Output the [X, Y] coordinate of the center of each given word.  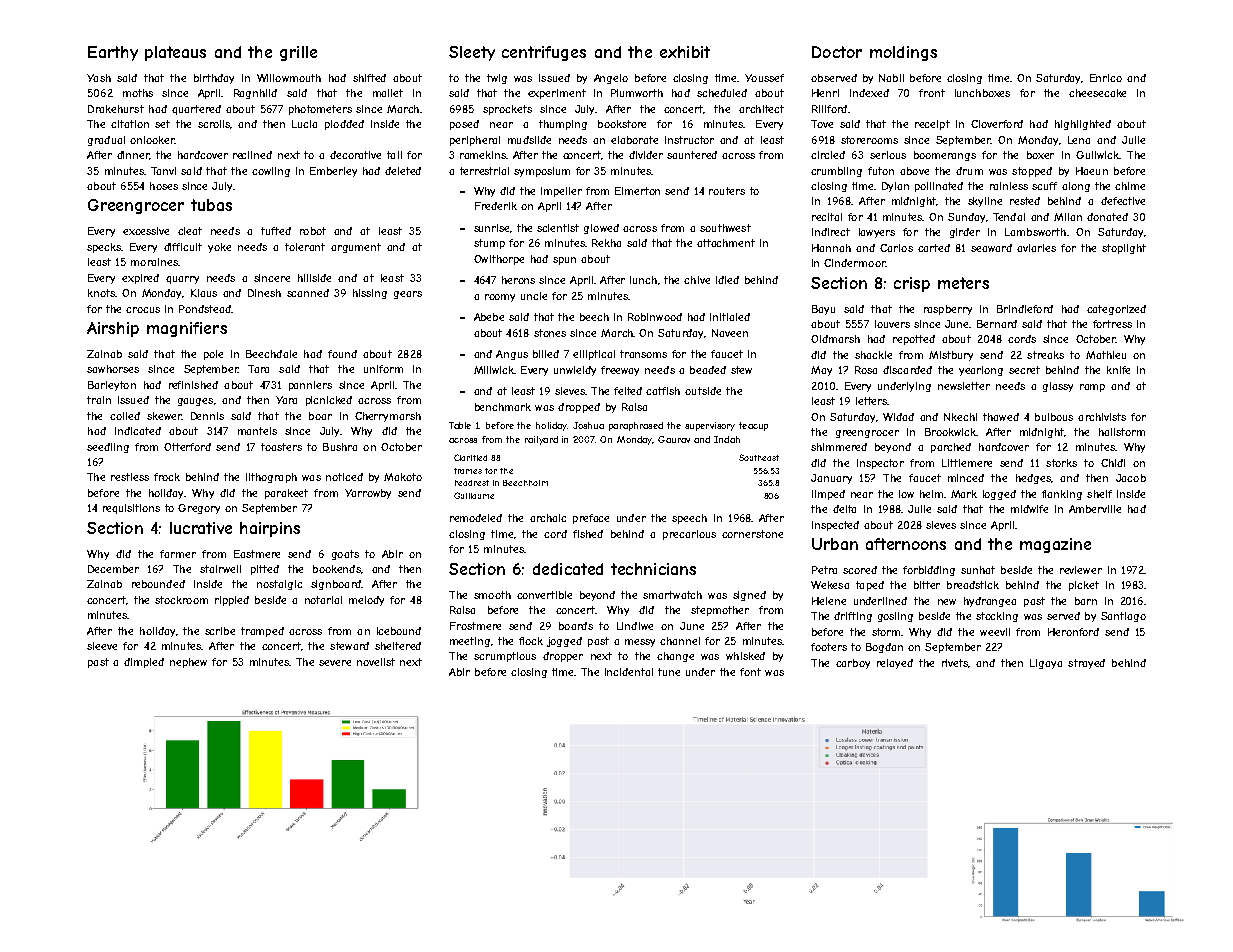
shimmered [839, 447]
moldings [903, 53]
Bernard [997, 324]
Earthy [113, 53]
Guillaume [474, 495]
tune [669, 672]
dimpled [144, 663]
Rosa [866, 370]
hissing [370, 294]
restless [130, 477]
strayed [1086, 664]
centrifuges [544, 53]
